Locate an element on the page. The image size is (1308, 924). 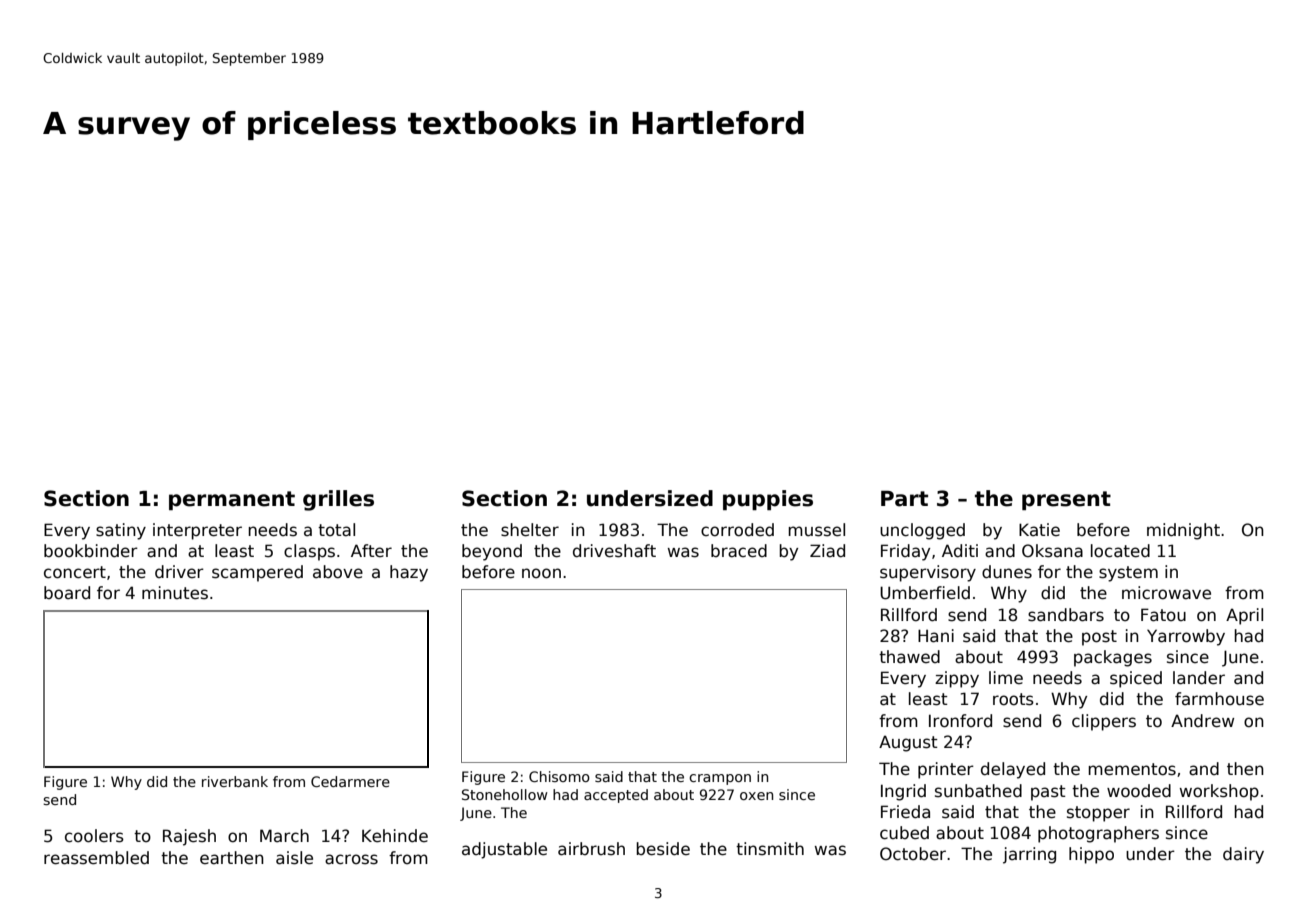
August is located at coordinates (908, 744).
